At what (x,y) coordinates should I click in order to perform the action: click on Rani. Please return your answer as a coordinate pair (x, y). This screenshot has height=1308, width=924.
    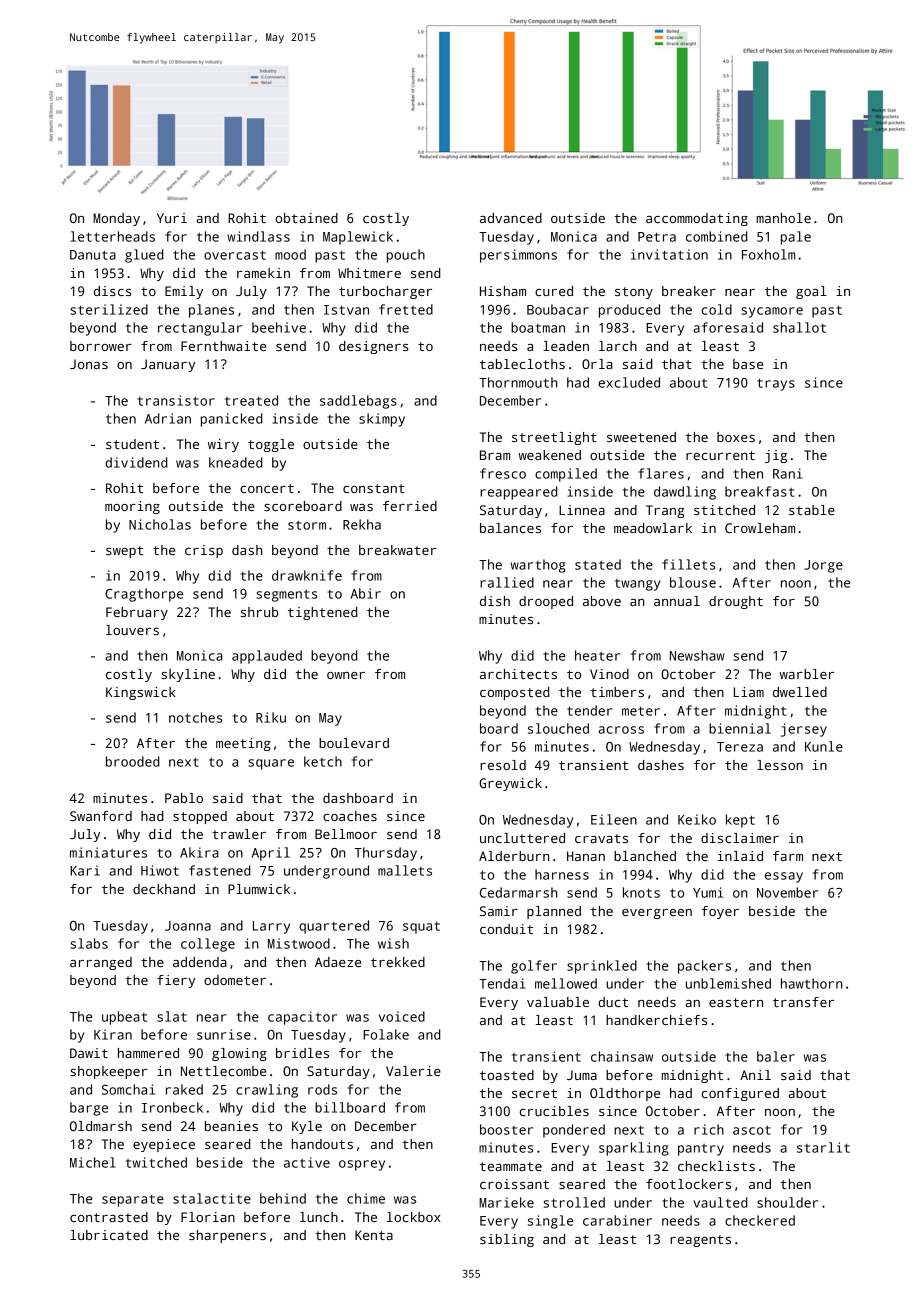
    Looking at the image, I should click on (788, 473).
